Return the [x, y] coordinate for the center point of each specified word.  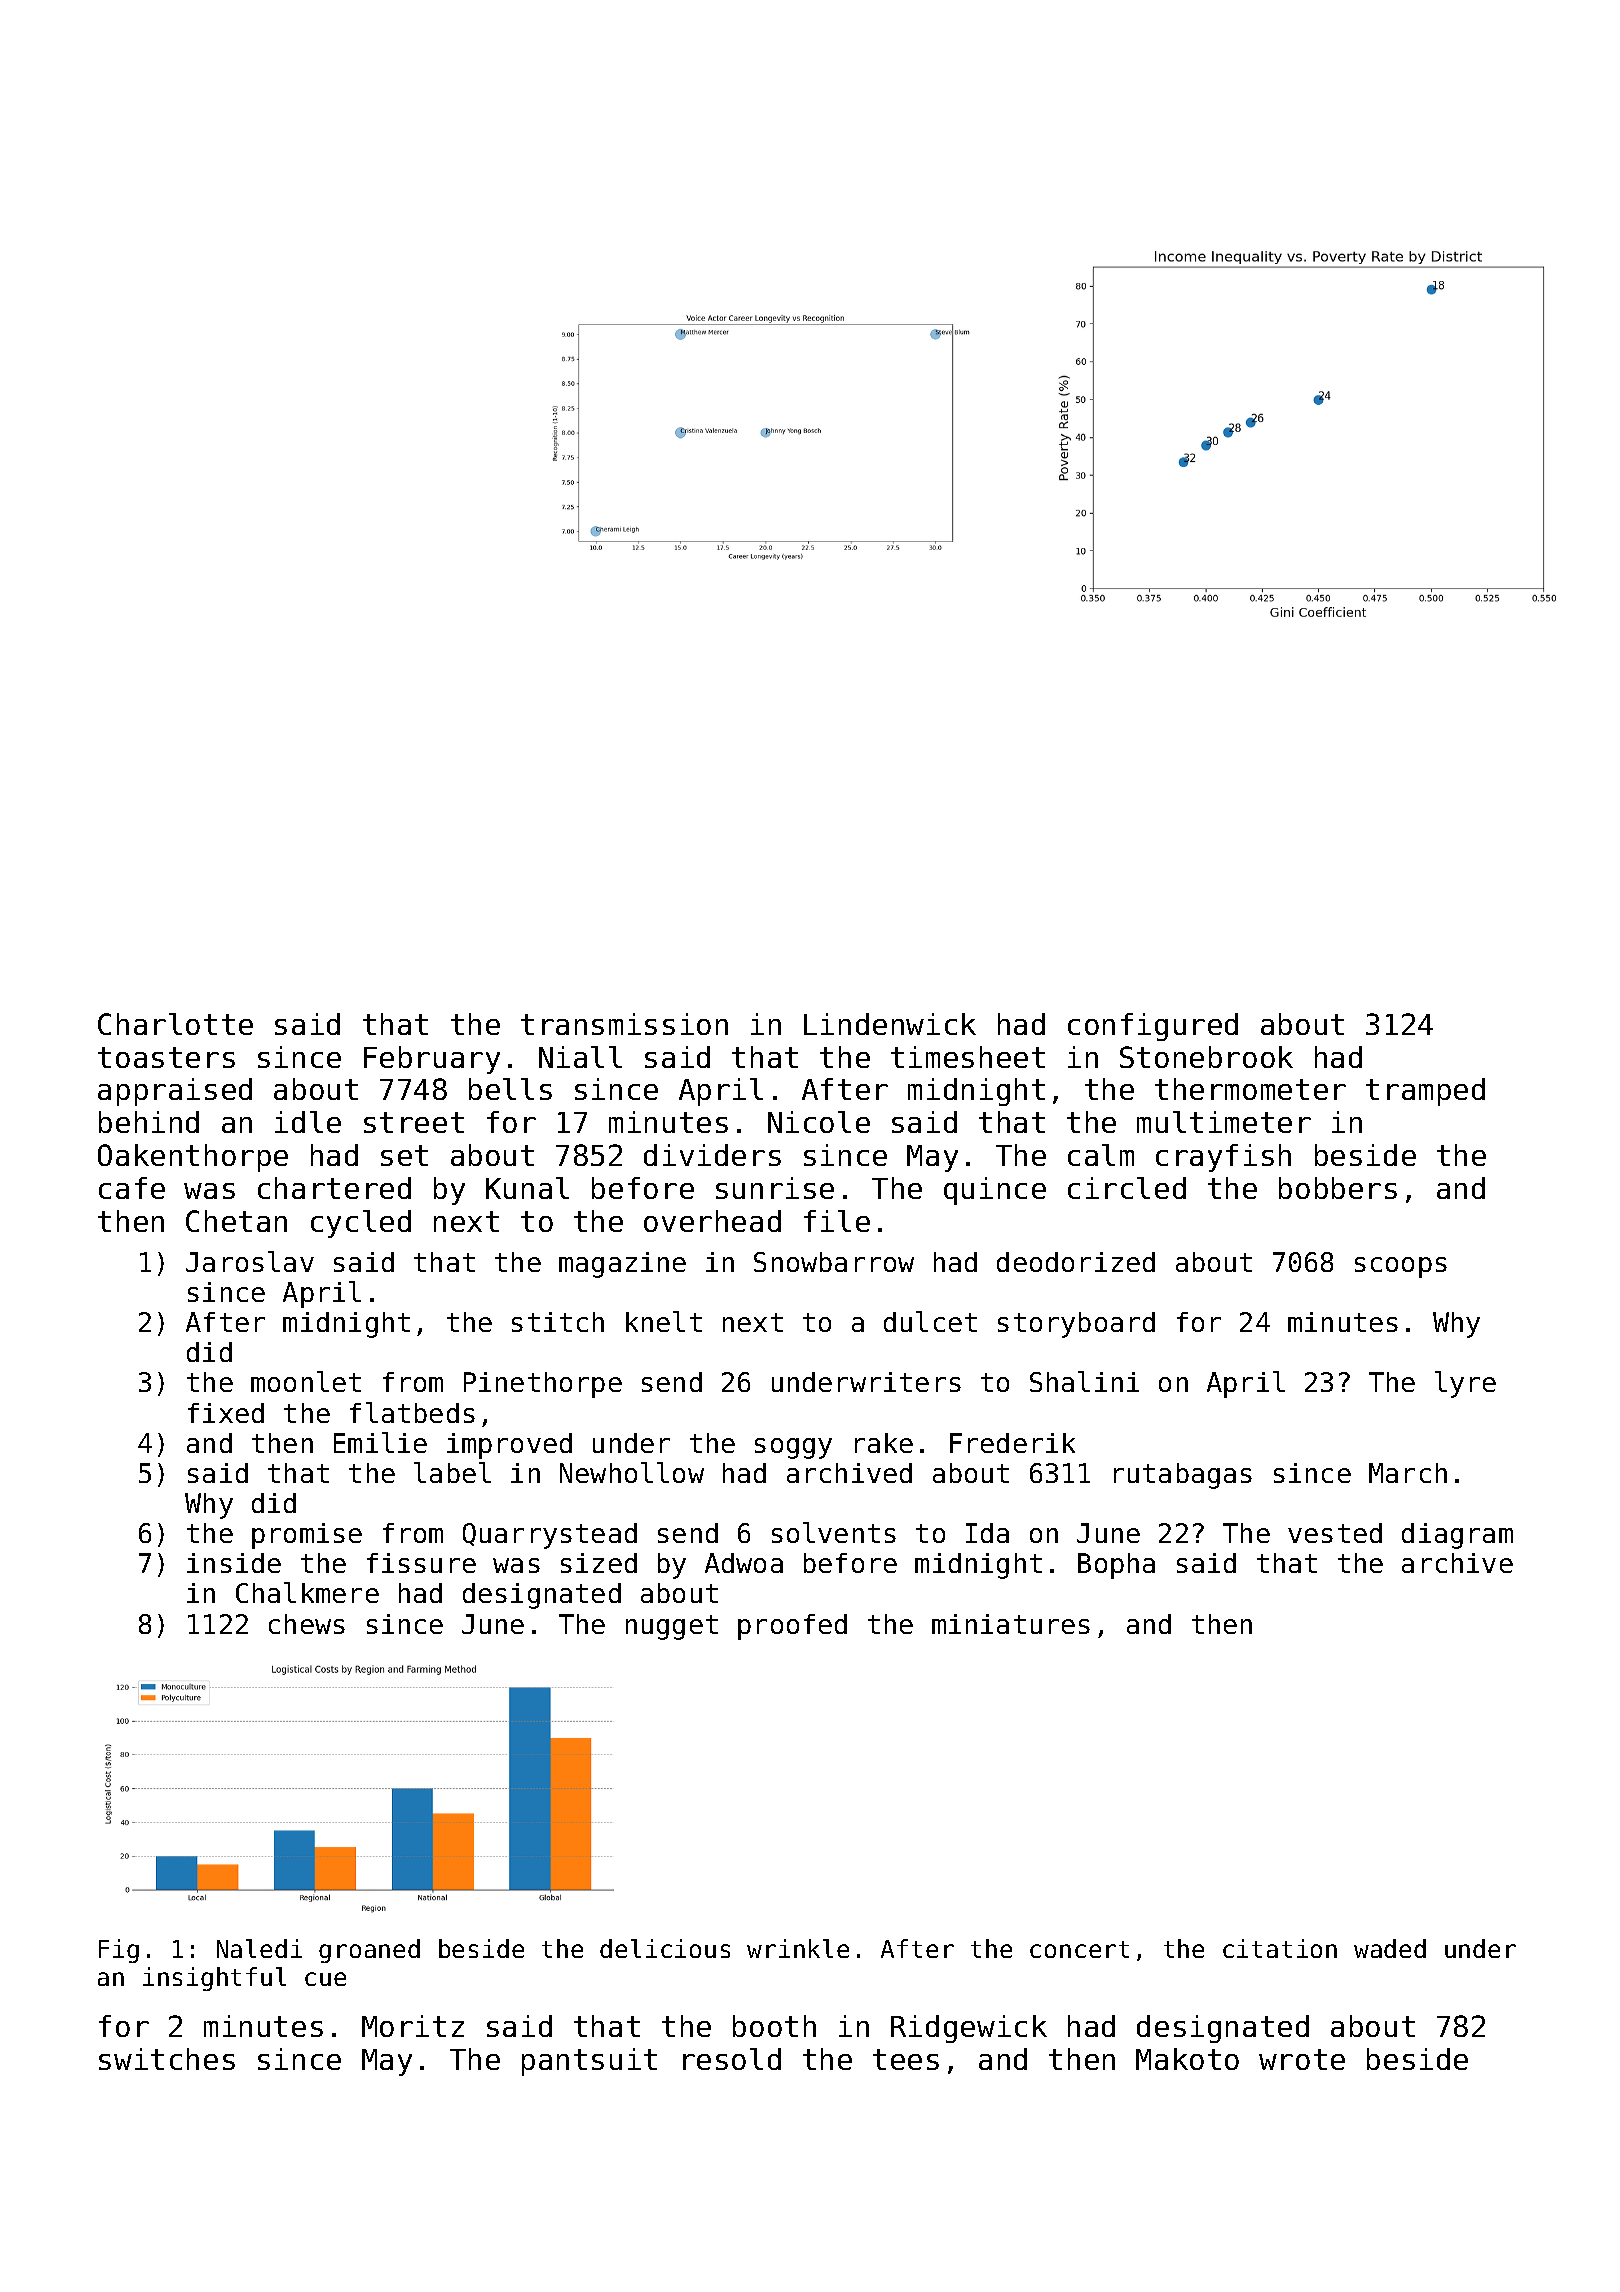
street [414, 1122]
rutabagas [1183, 1476]
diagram [1457, 1536]
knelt [664, 1321]
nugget [672, 1627]
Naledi [259, 1948]
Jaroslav [250, 1261]
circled [1127, 1188]
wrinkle [798, 1948]
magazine [622, 1265]
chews [307, 1624]
